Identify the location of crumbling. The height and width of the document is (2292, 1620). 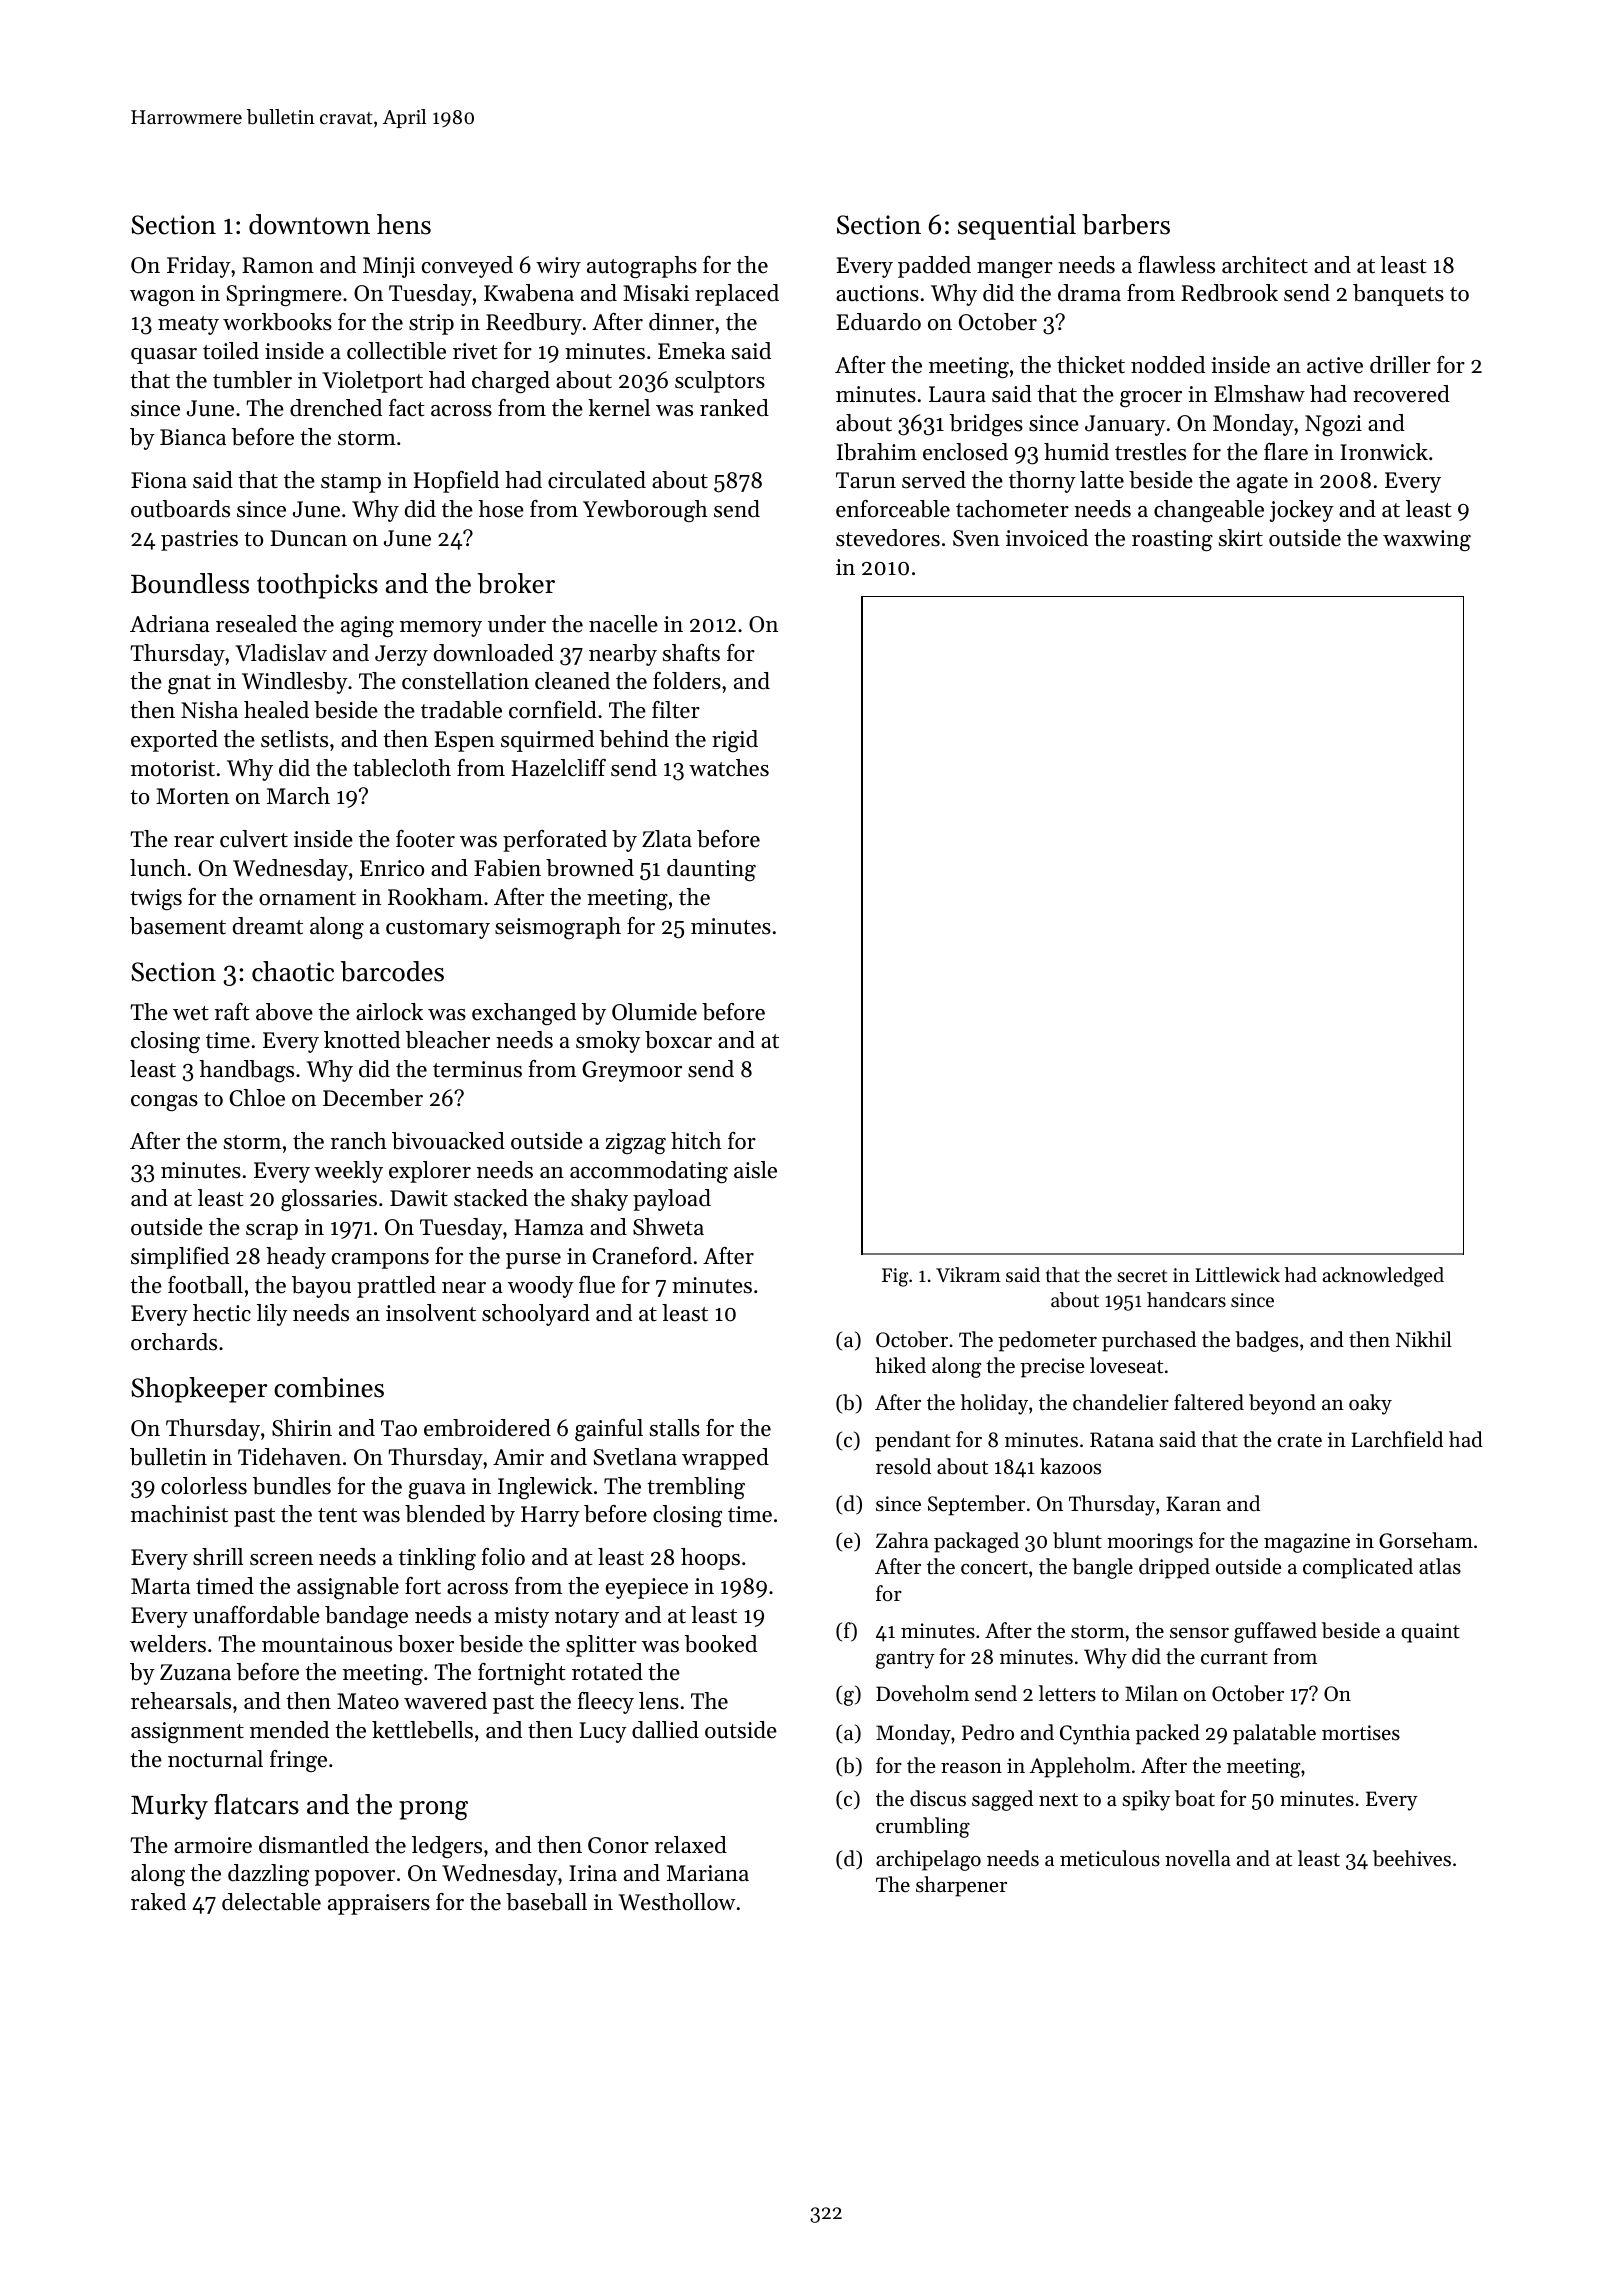
(923, 1827).
